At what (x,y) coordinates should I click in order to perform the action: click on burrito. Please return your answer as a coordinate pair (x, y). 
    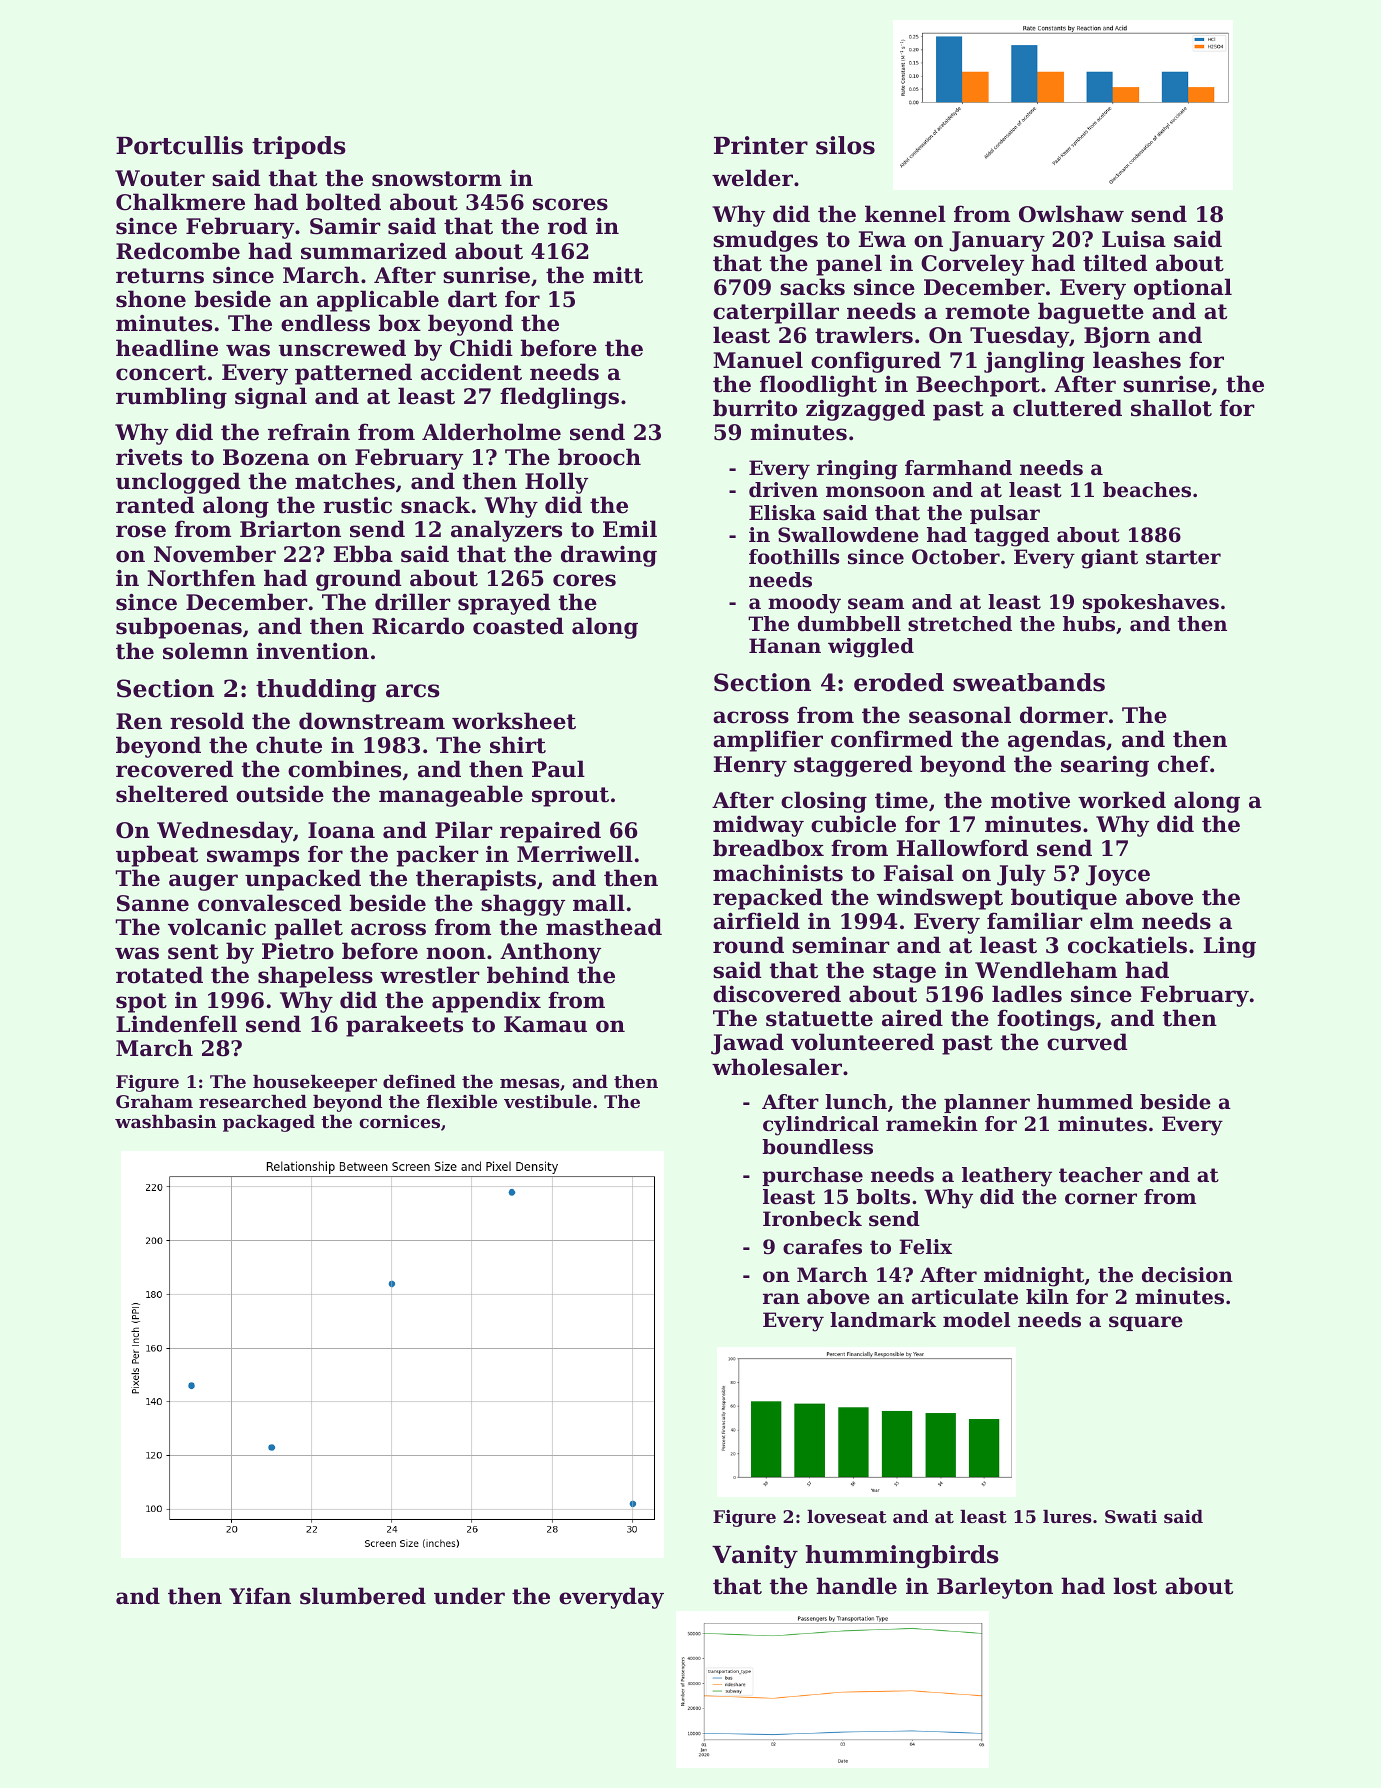
    Looking at the image, I should click on (755, 408).
